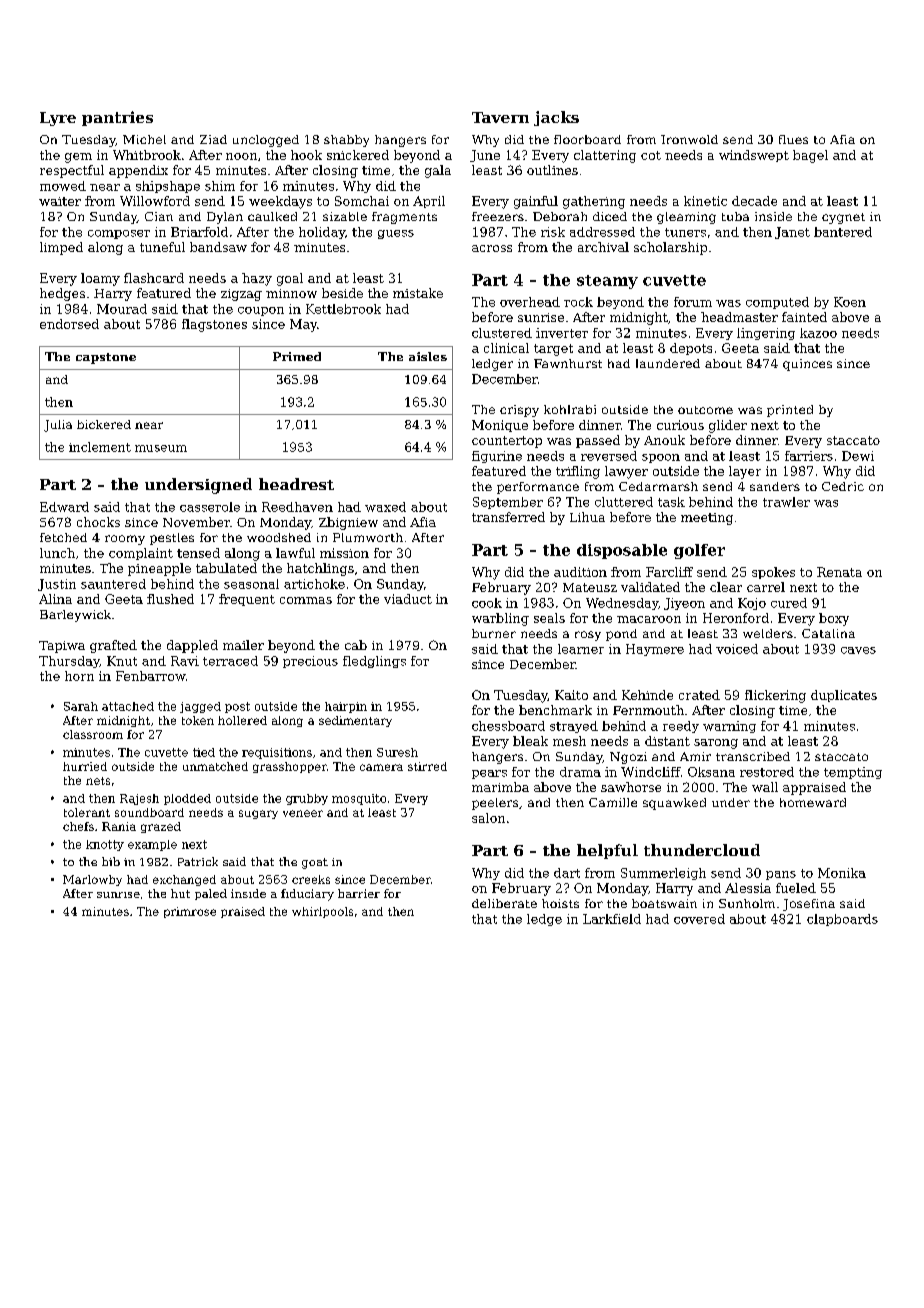 This screenshot has height=1308, width=924. Describe the element at coordinates (567, 873) in the screenshot. I see `dart` at that location.
